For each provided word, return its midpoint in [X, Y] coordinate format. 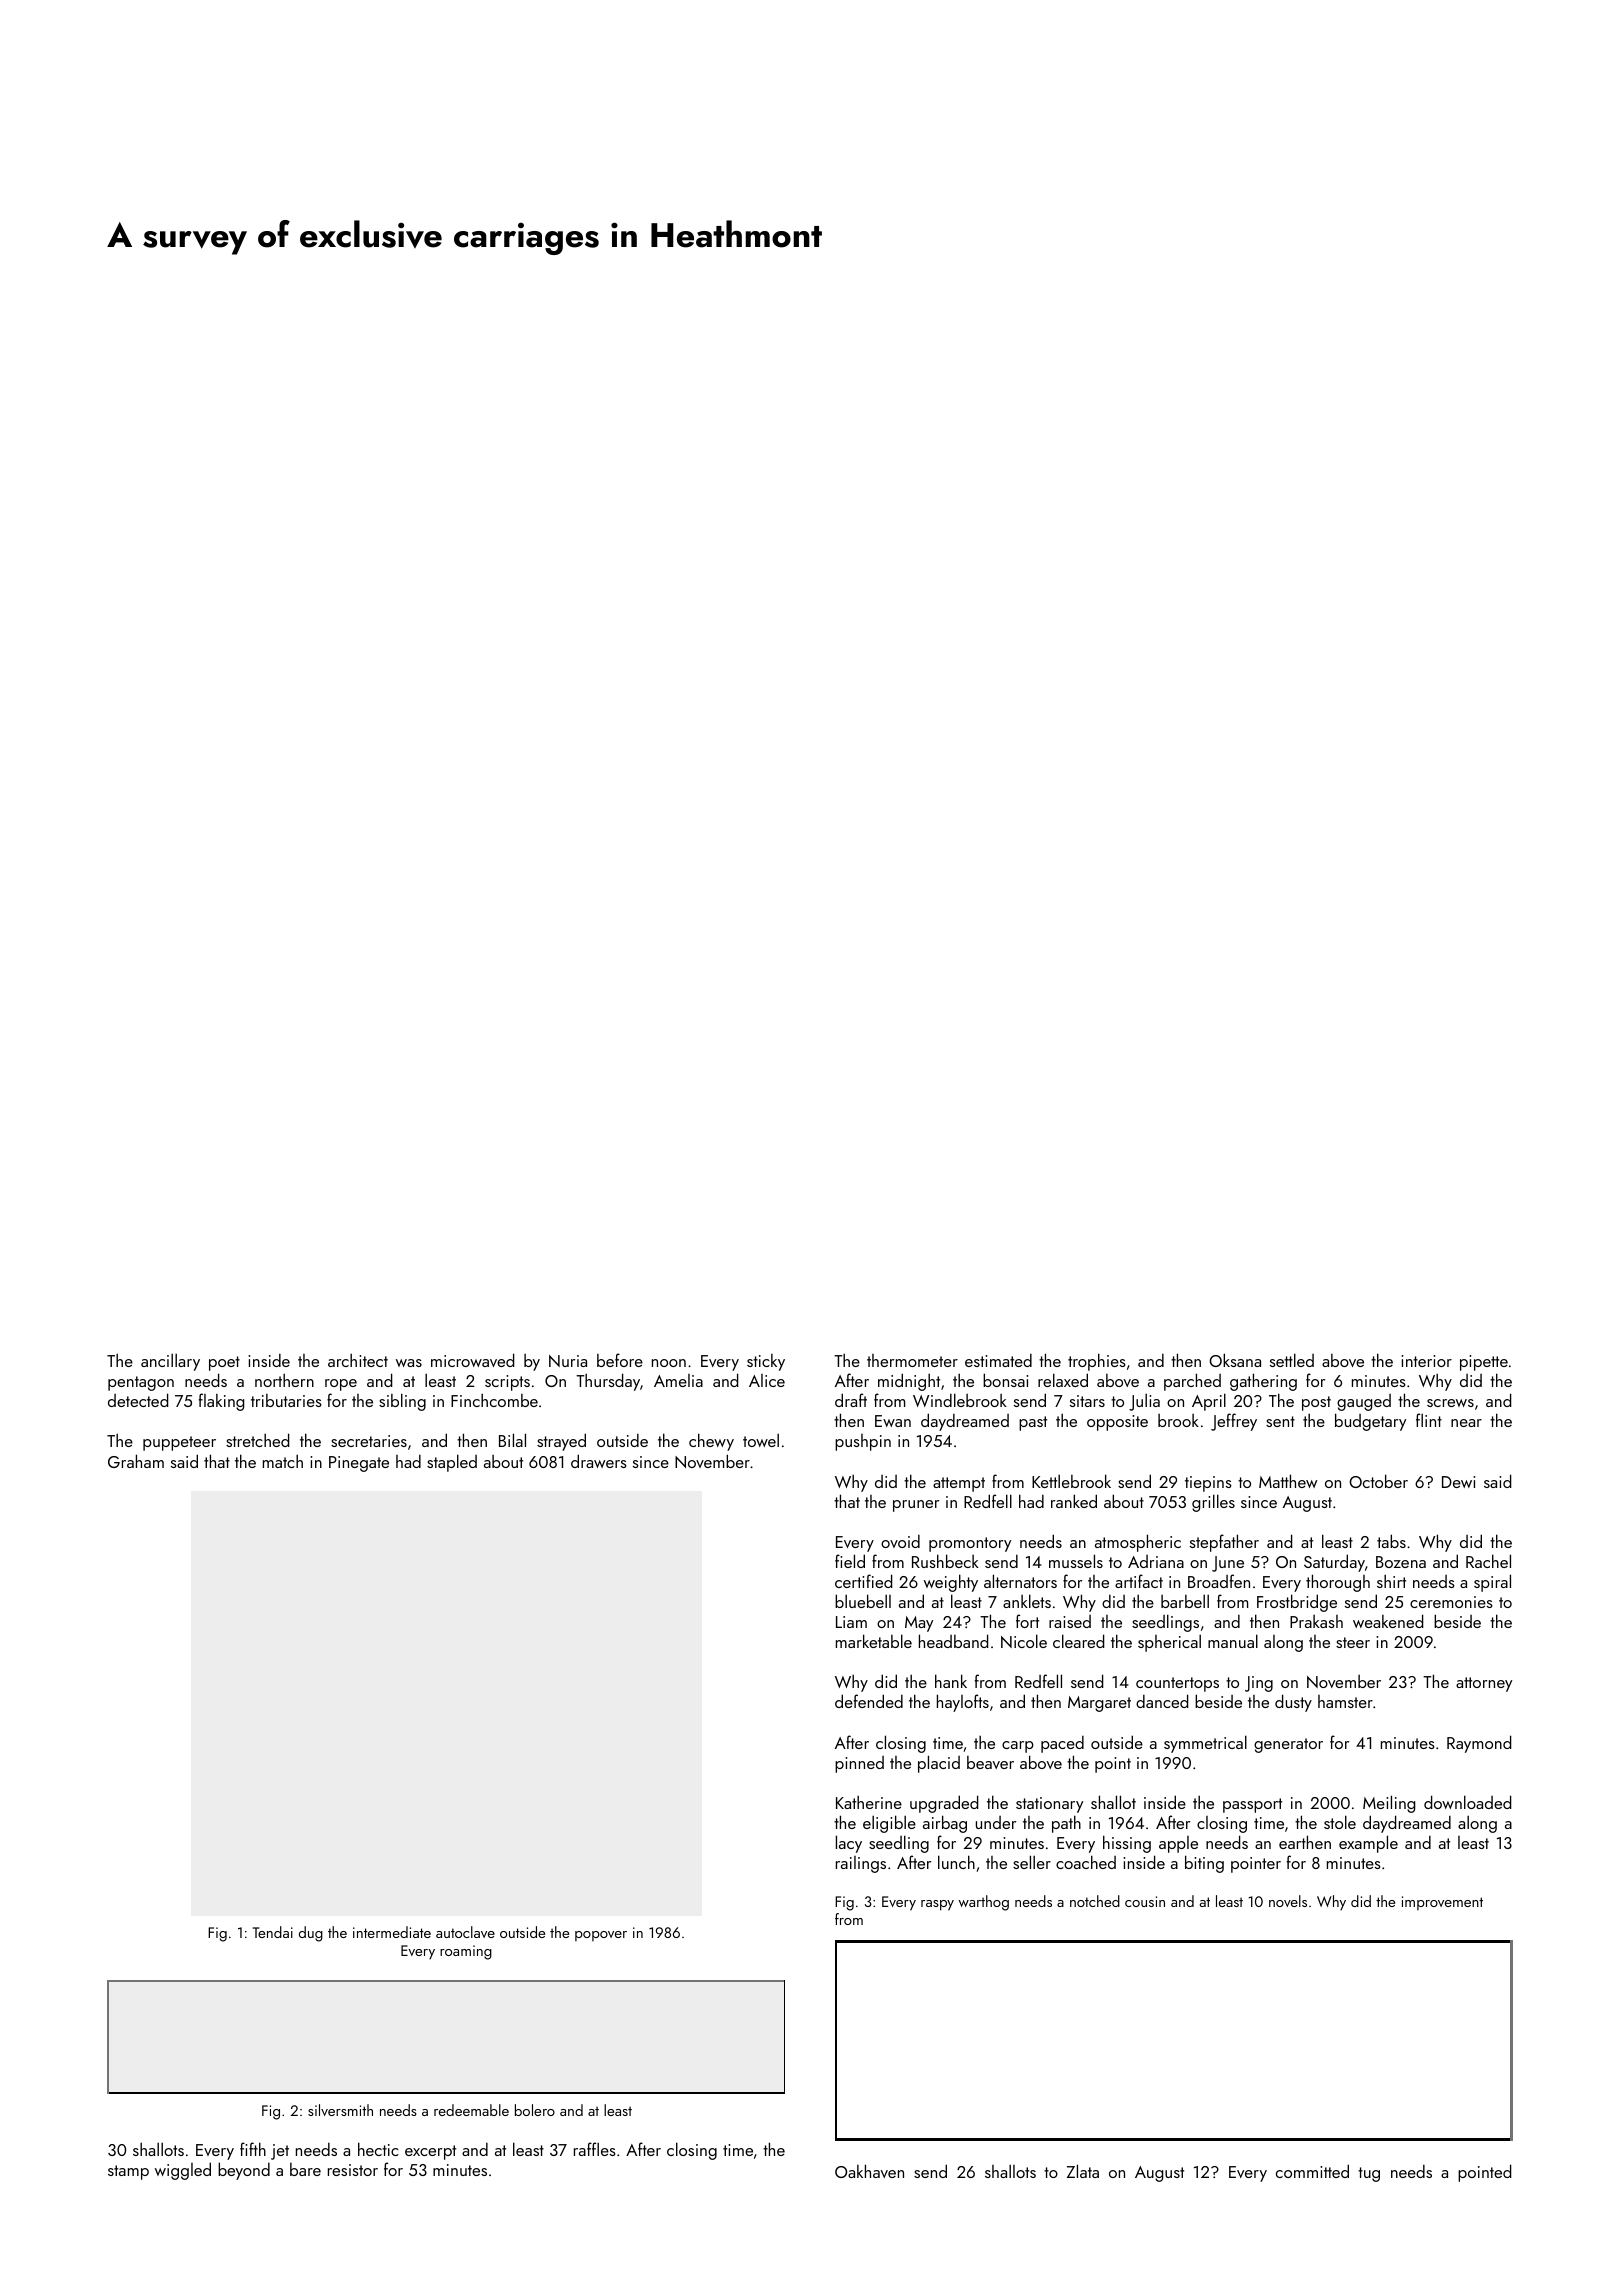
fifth [253, 2149]
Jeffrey [1234, 1422]
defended [869, 1701]
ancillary [170, 1362]
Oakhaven [869, 2171]
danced [1162, 1701]
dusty [1293, 1703]
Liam [851, 1622]
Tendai [273, 1932]
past [1033, 1423]
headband [954, 1641]
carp [1018, 1747]
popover [601, 1936]
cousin [1145, 1901]
